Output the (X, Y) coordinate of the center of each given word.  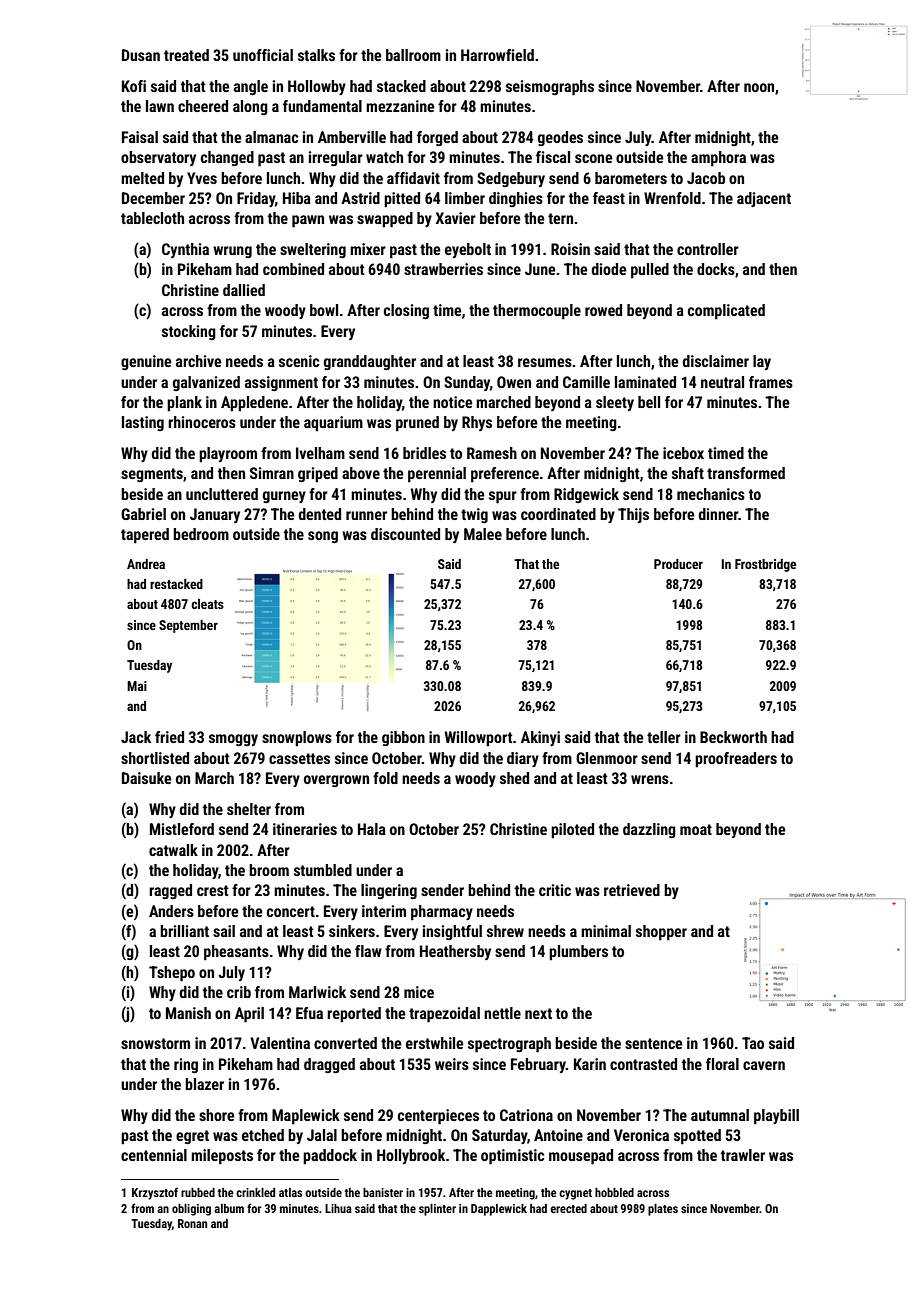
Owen (514, 382)
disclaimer (716, 361)
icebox (683, 453)
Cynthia (185, 250)
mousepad (581, 1157)
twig (474, 515)
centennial (154, 1155)
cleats (207, 604)
